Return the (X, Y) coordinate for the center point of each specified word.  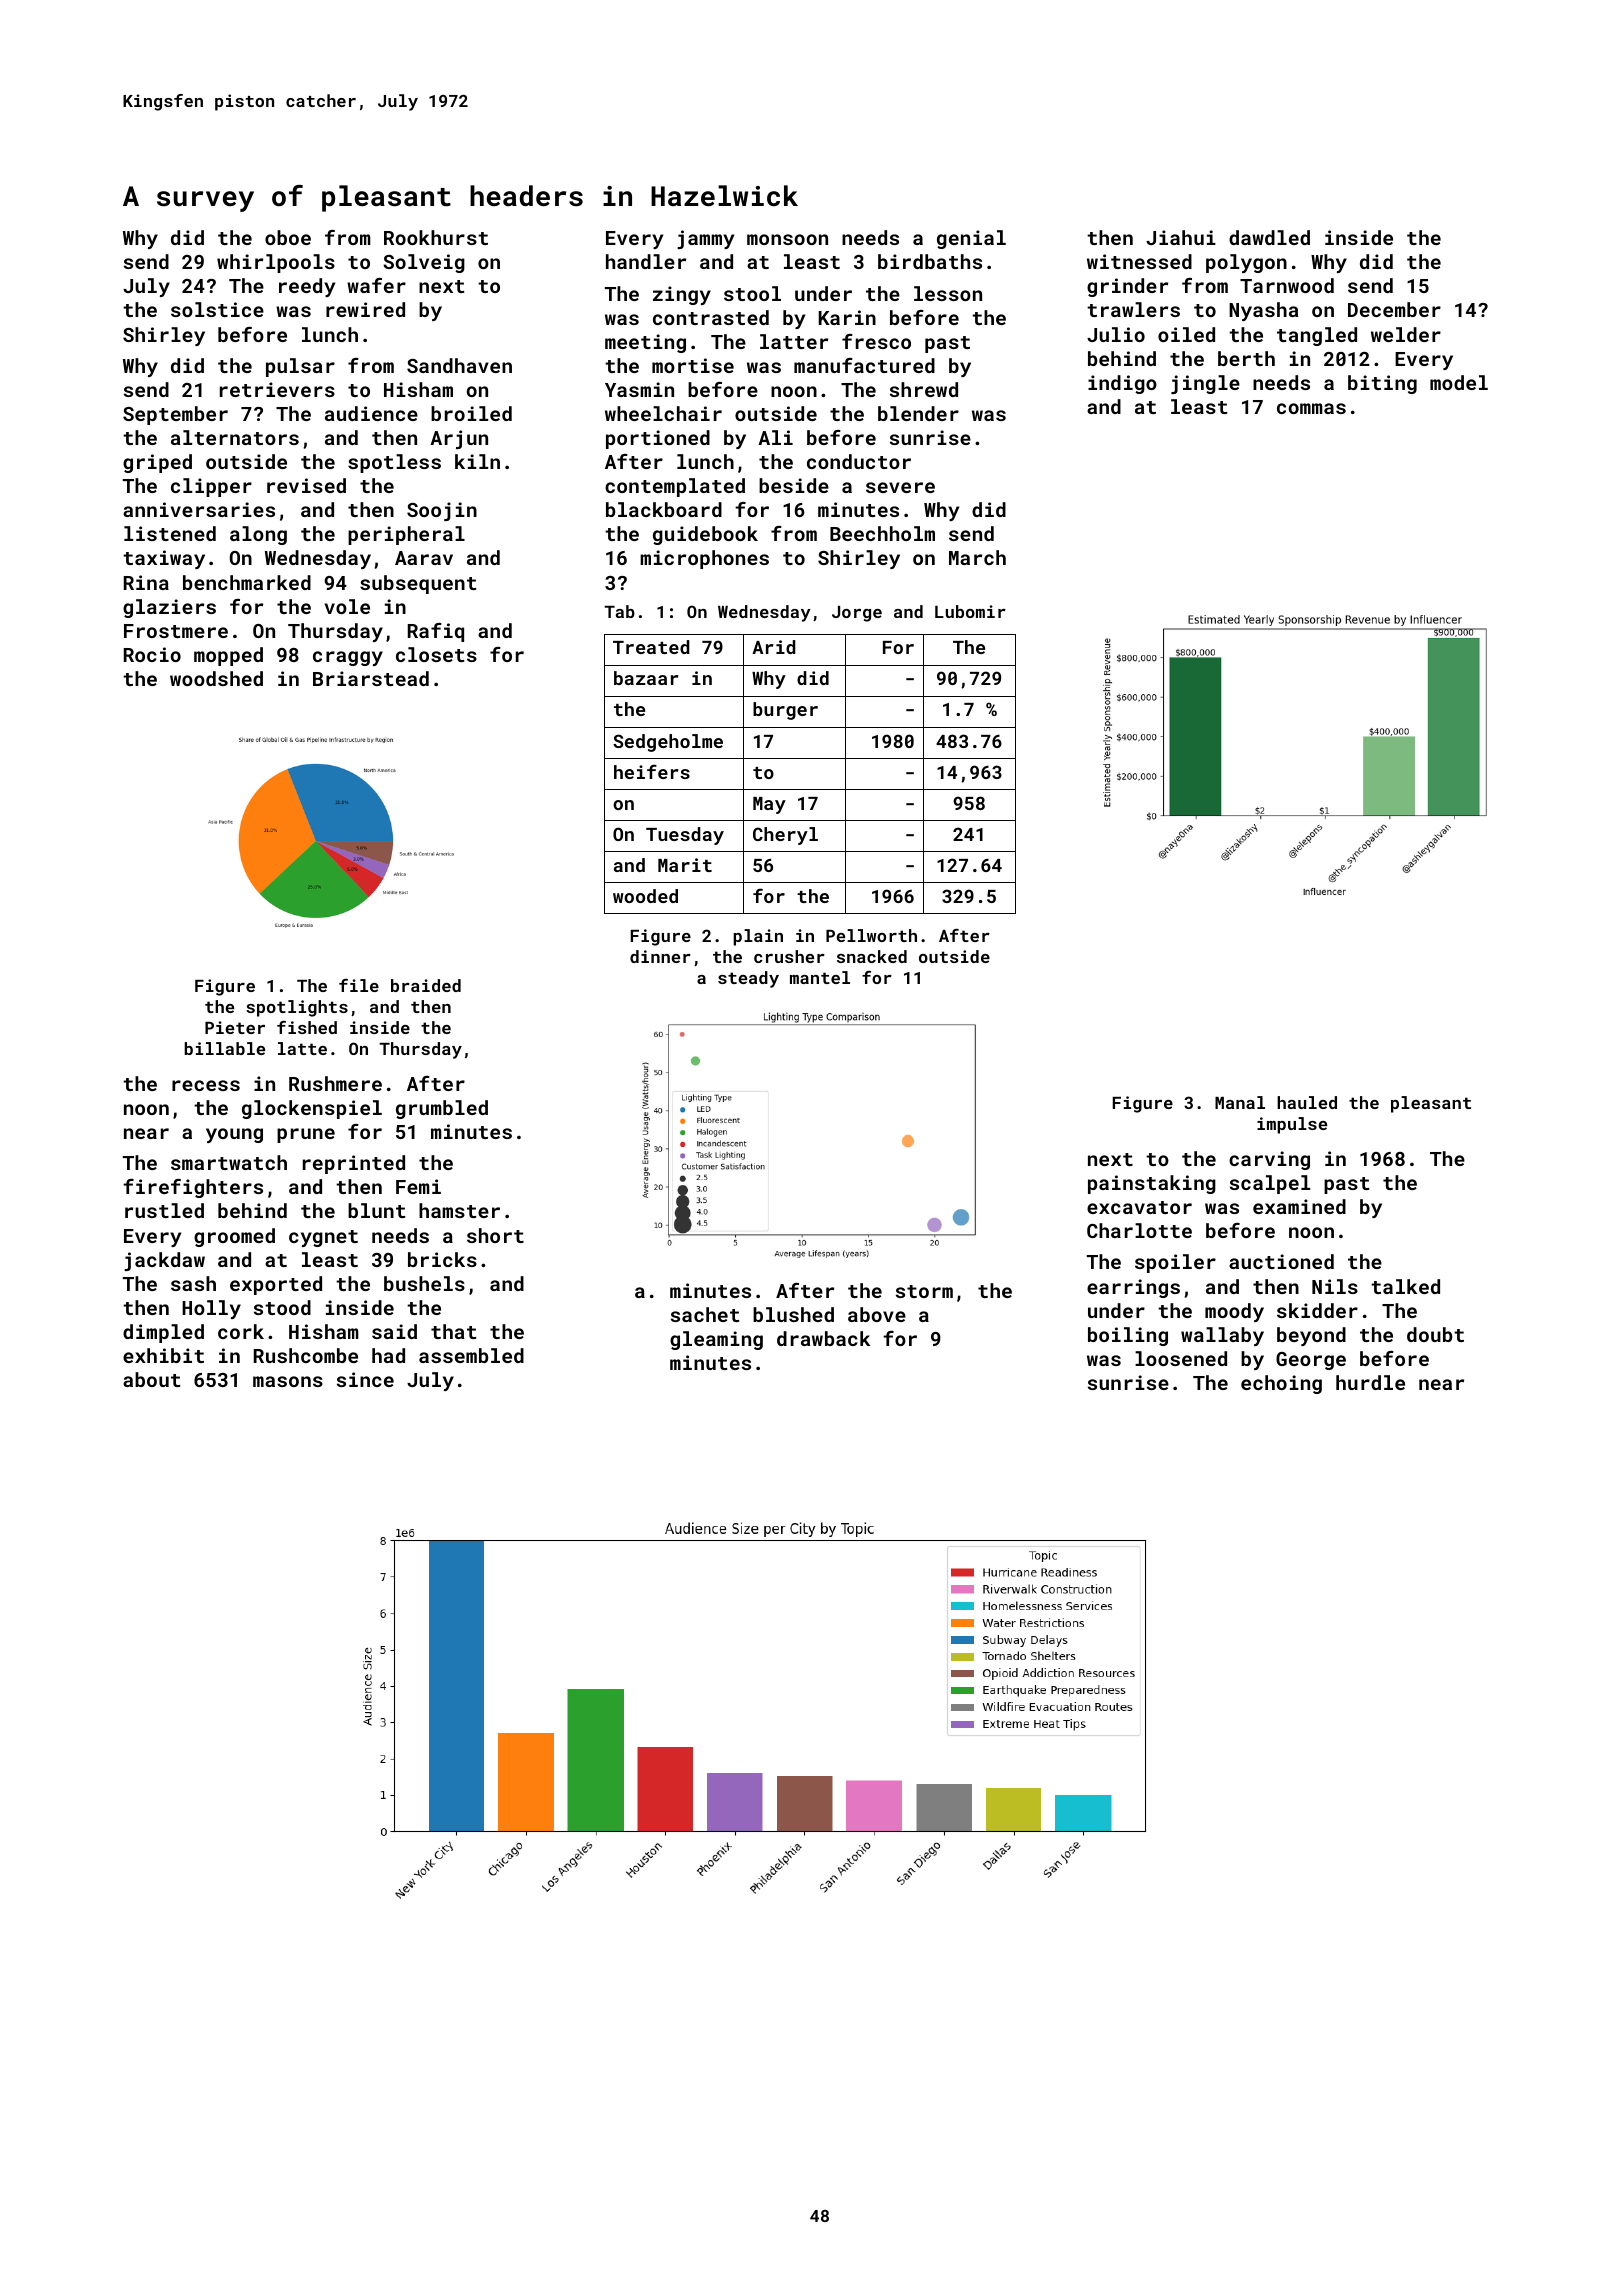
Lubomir (970, 611)
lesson (948, 293)
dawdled (1269, 237)
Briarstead (371, 678)
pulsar (300, 367)
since (365, 1379)
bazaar (646, 678)
